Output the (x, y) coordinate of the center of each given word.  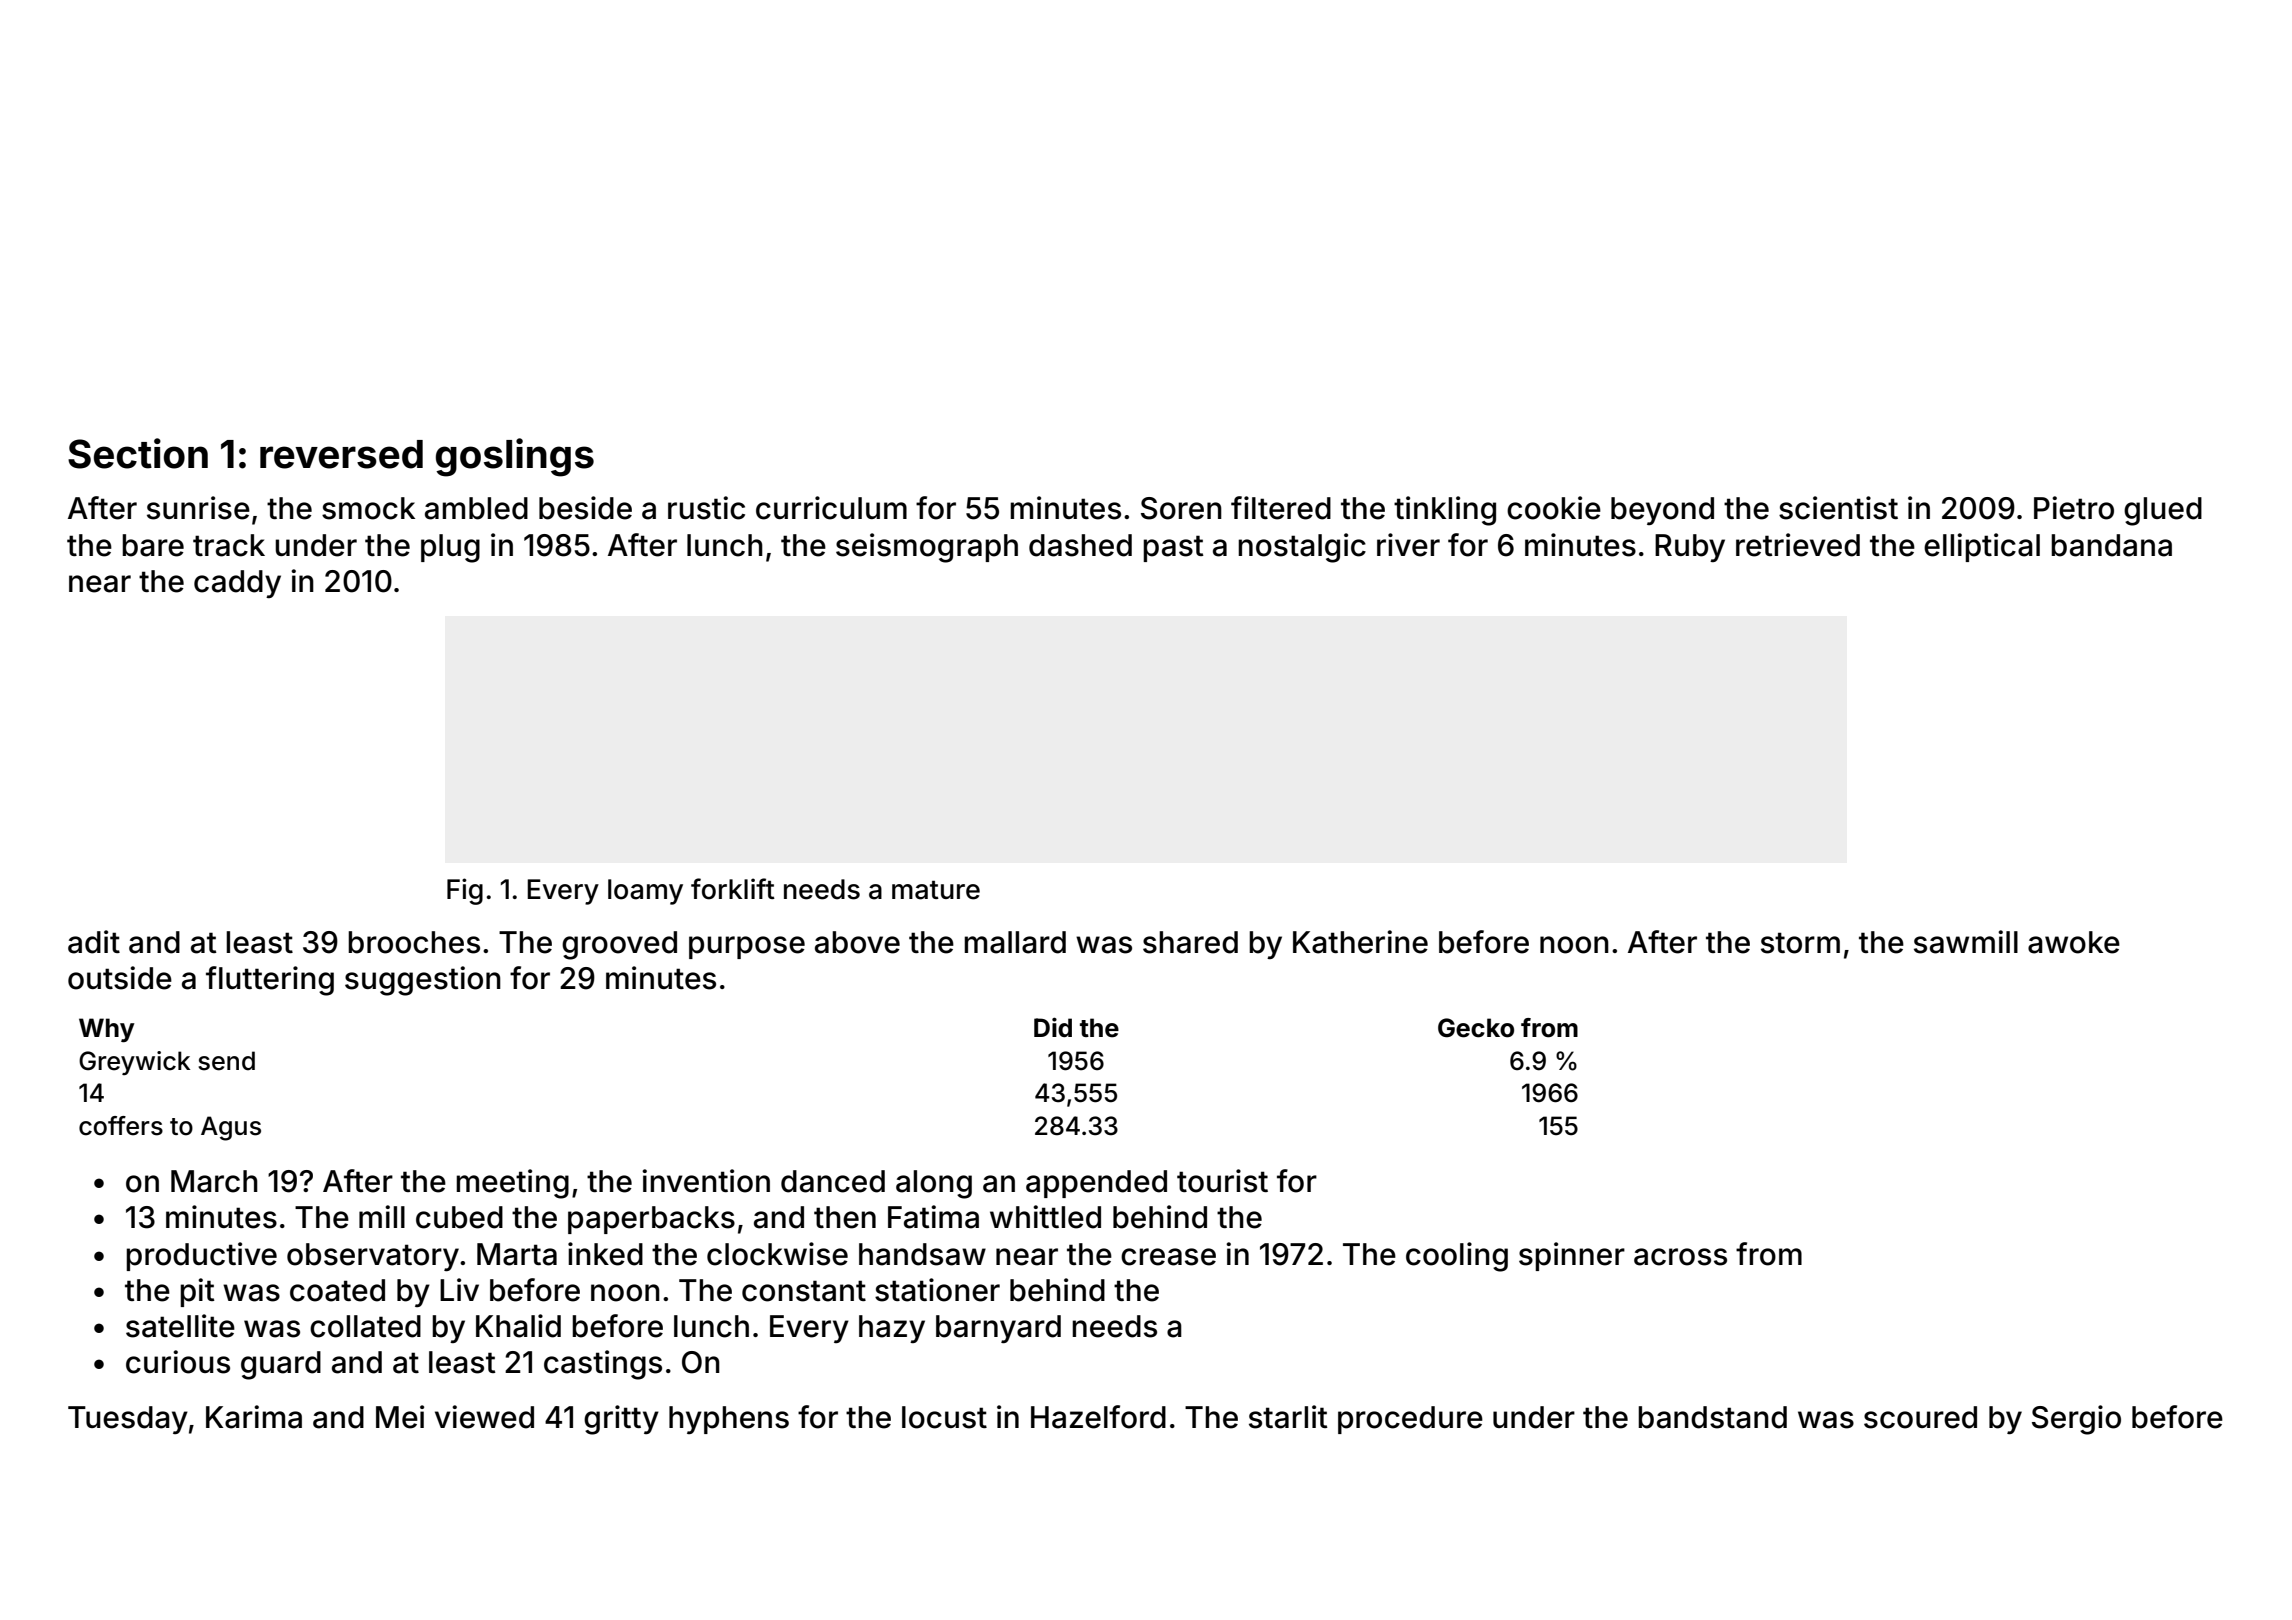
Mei (400, 1417)
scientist (1838, 508)
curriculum (831, 508)
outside (120, 978)
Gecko (1476, 1028)
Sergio (2076, 1420)
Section (138, 453)
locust (944, 1417)
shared (1190, 942)
